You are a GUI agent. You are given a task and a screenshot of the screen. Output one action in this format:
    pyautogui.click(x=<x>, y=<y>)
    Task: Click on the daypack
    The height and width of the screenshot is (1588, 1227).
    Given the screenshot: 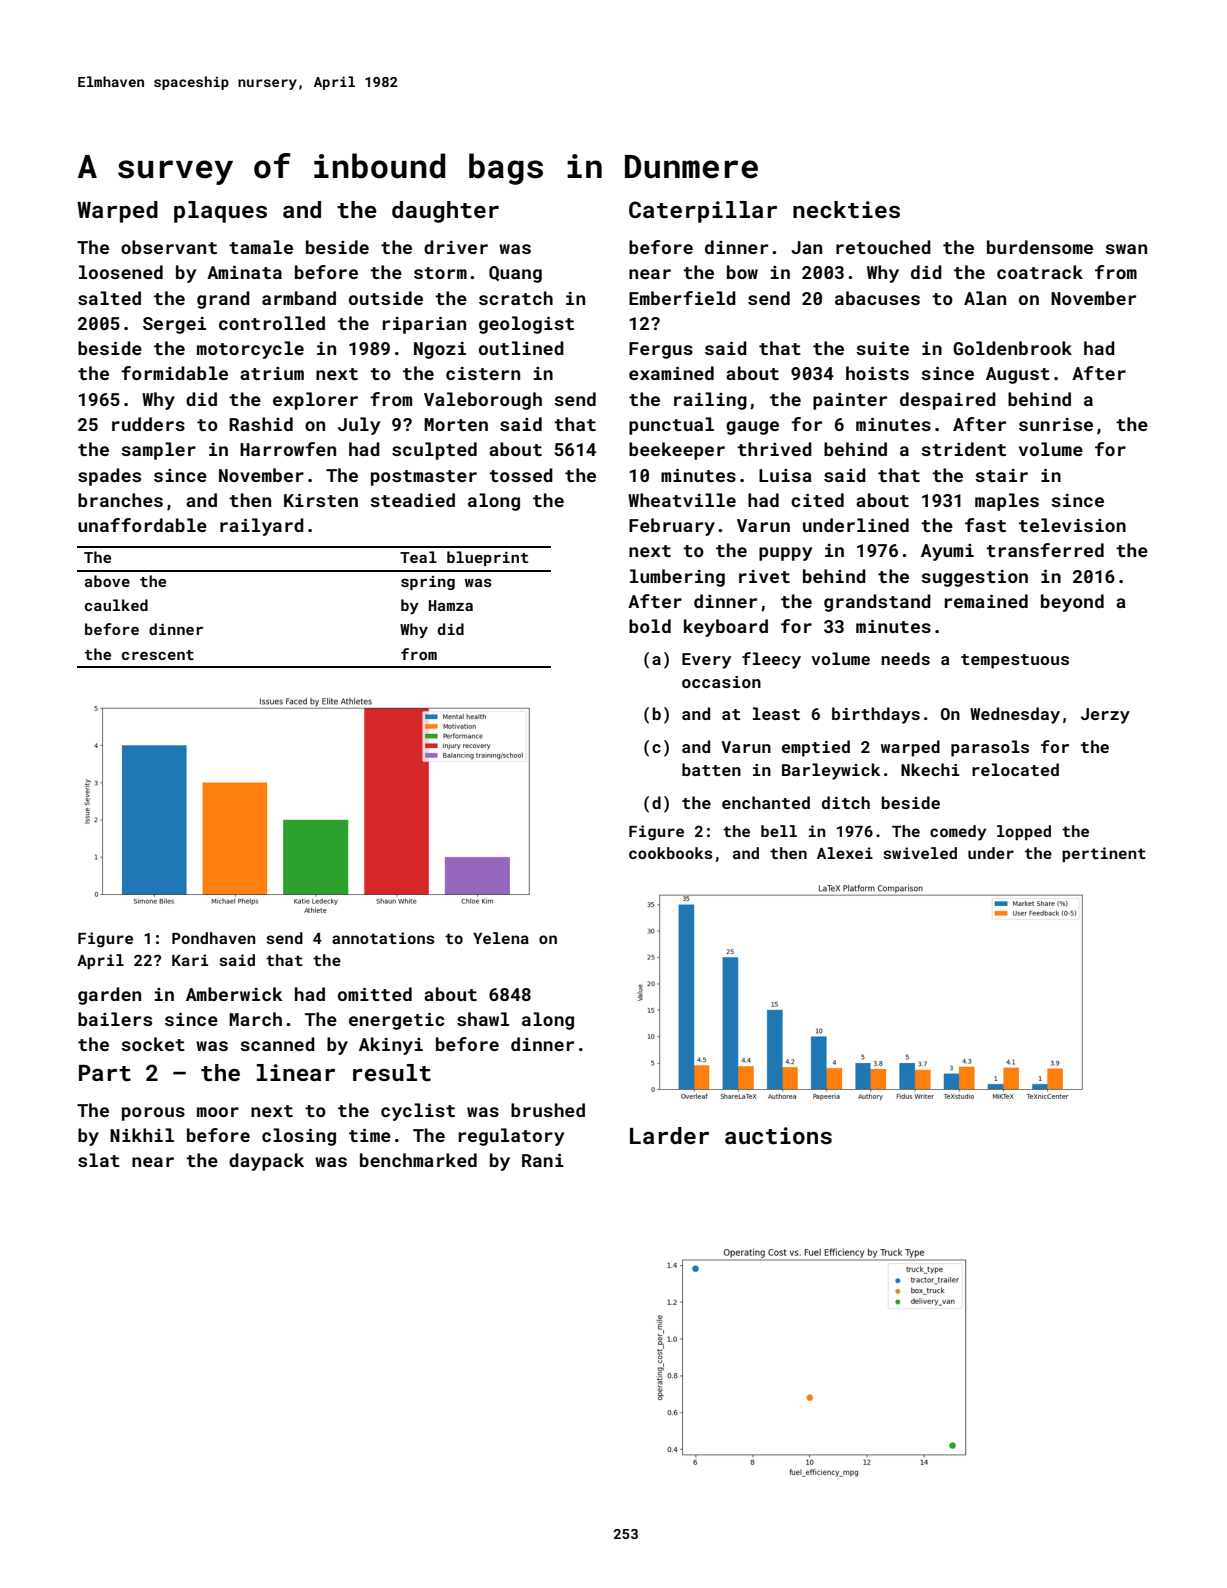 What is the action you would take?
    pyautogui.click(x=266, y=1162)
